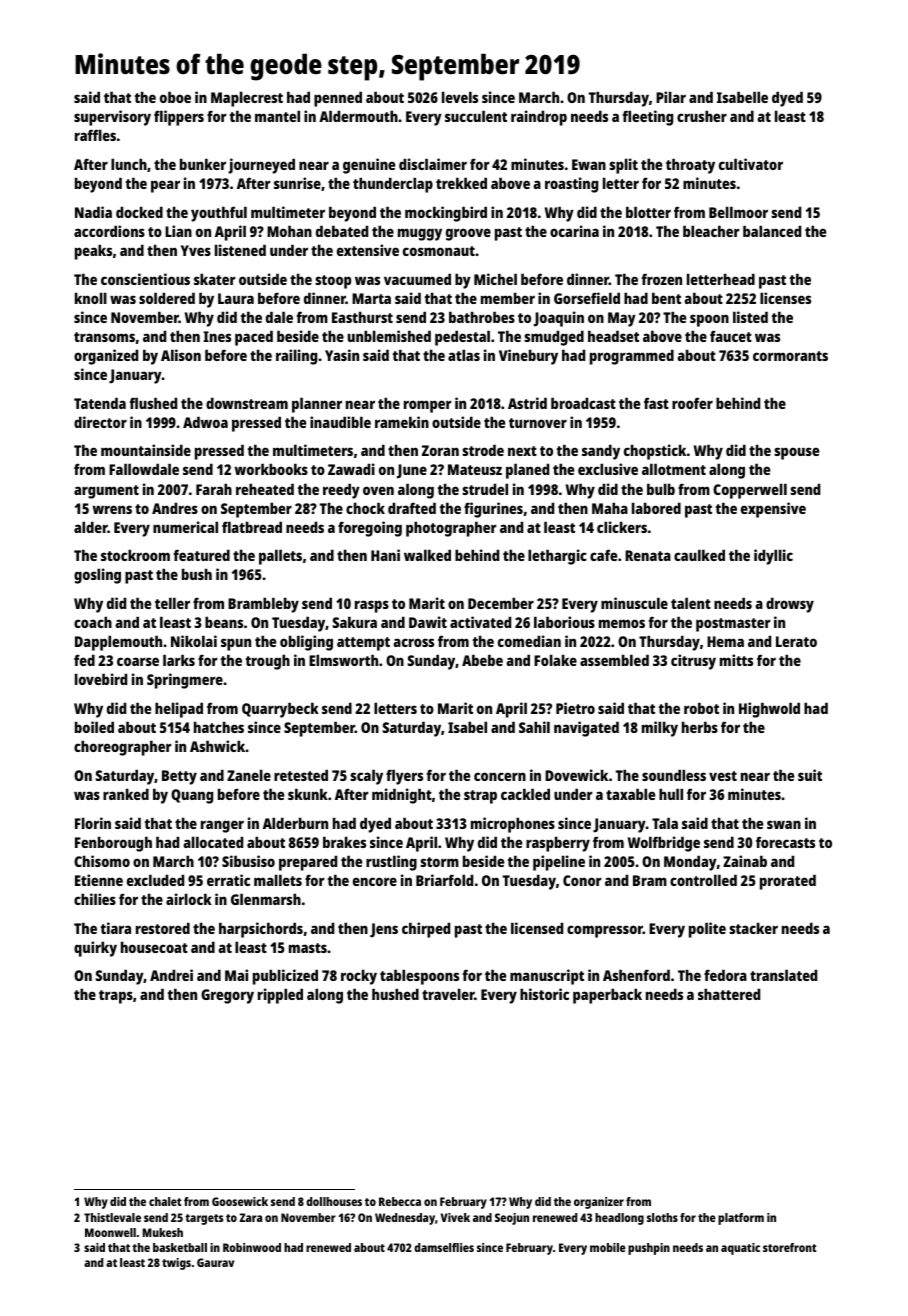  Describe the element at coordinates (219, 214) in the page. I see `youthful` at that location.
